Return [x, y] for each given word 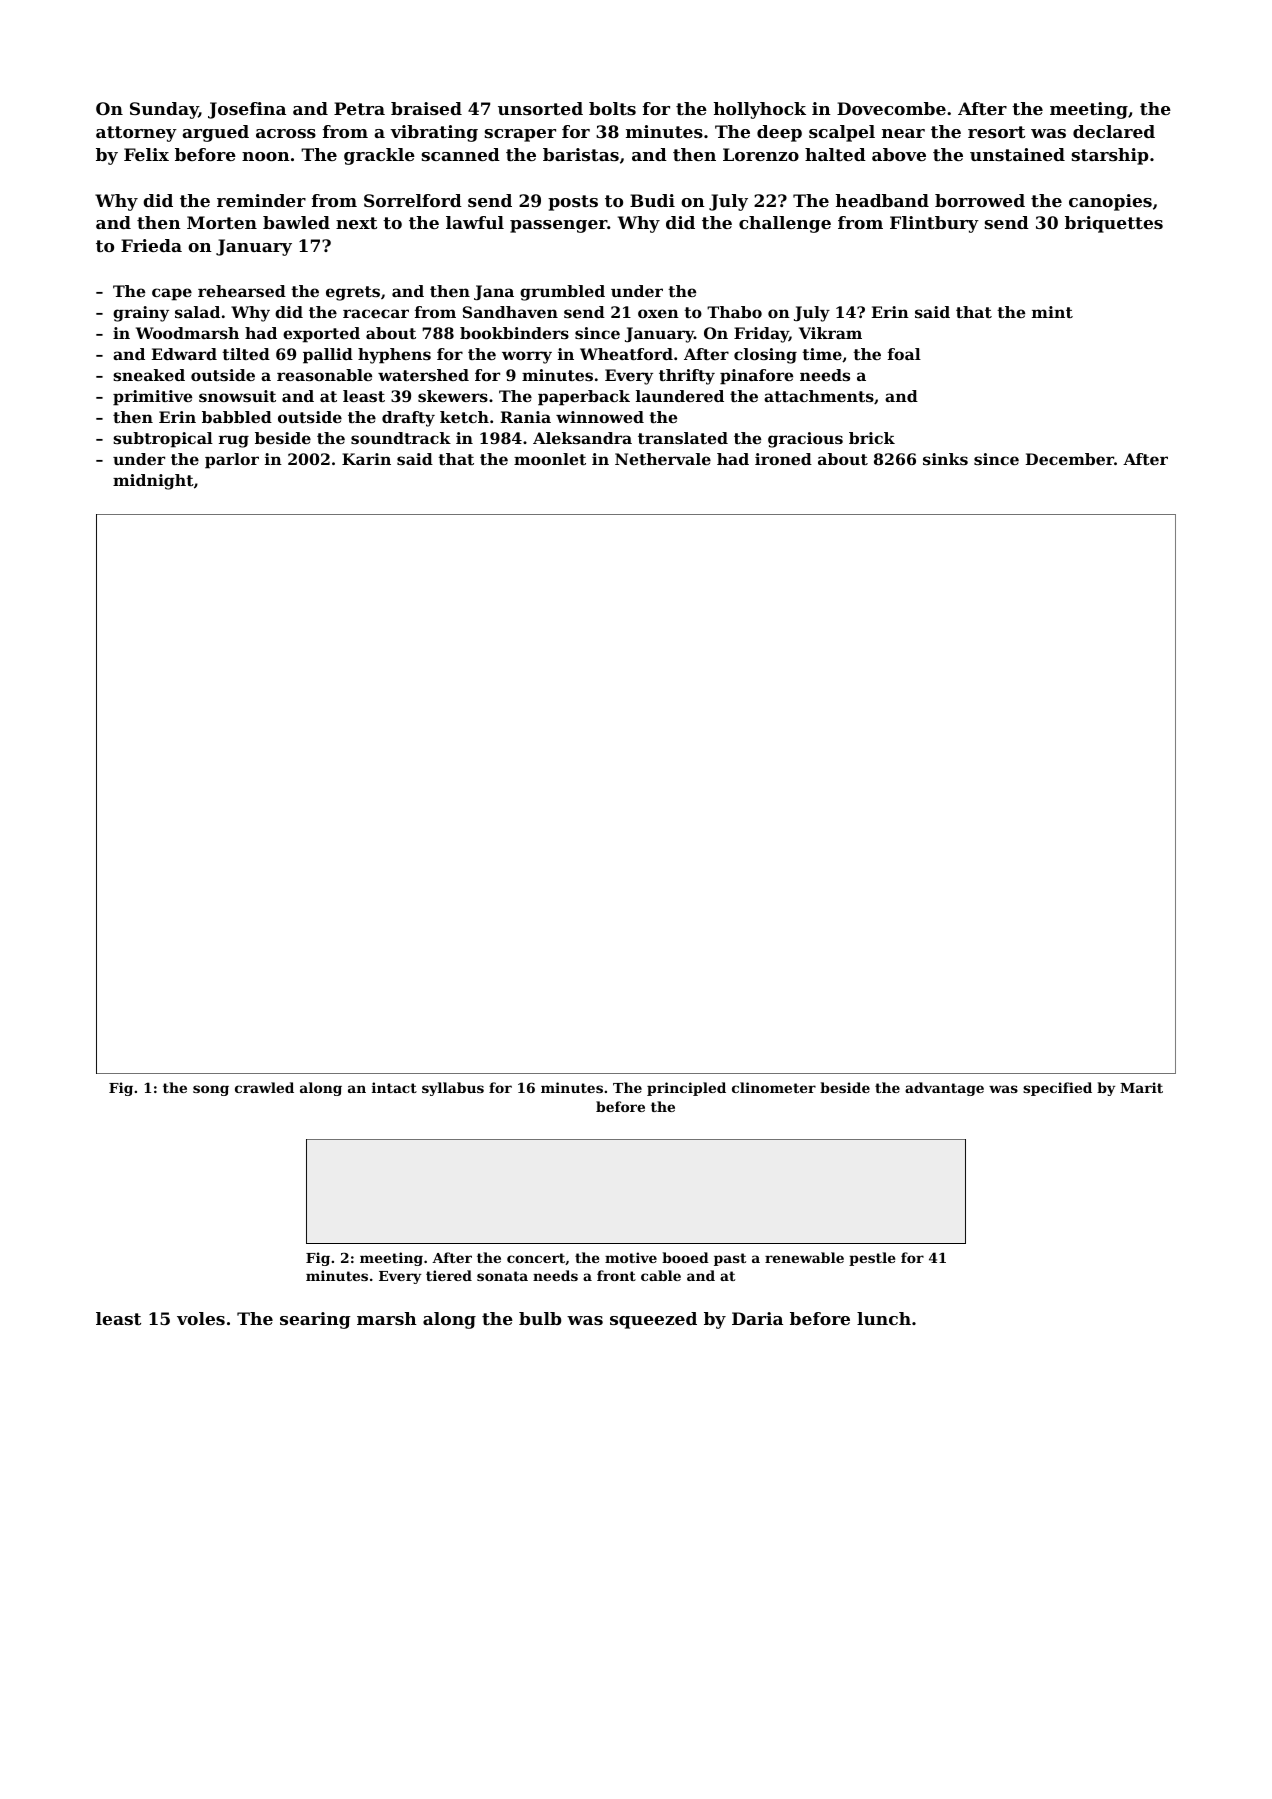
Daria [757, 1318]
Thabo [734, 312]
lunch [884, 1318]
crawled [264, 1087]
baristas [581, 154]
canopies [1110, 202]
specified [1057, 1089]
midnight [153, 482]
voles [201, 1318]
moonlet [550, 459]
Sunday [164, 110]
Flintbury [934, 224]
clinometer [774, 1087]
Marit [1141, 1087]
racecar [376, 313]
